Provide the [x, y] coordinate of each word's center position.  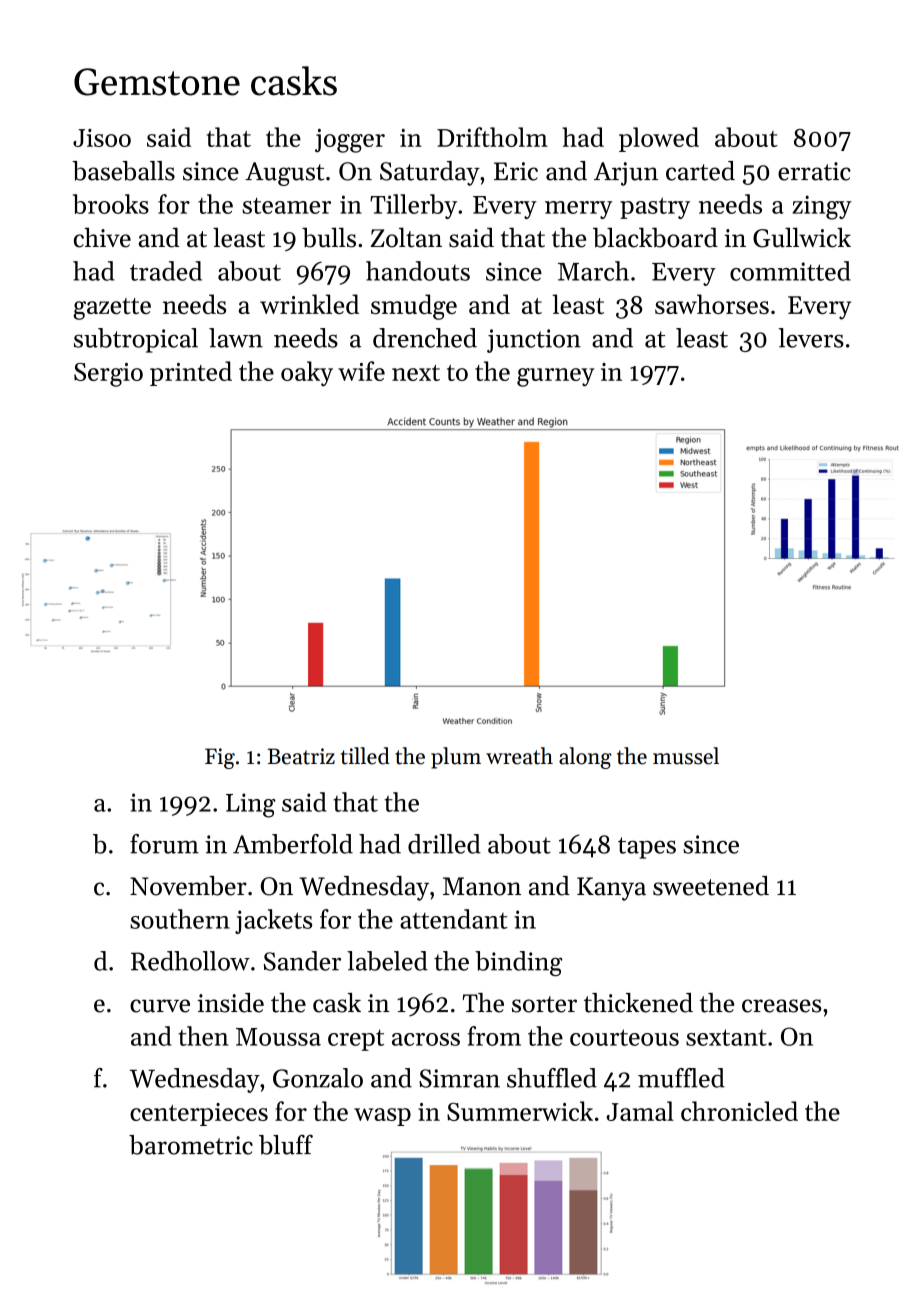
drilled [444, 844]
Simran [459, 1078]
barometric [191, 1145]
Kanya [611, 889]
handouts [418, 271]
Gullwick [802, 237]
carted [700, 171]
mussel [686, 756]
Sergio [108, 375]
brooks [111, 204]
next [416, 373]
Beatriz [301, 756]
